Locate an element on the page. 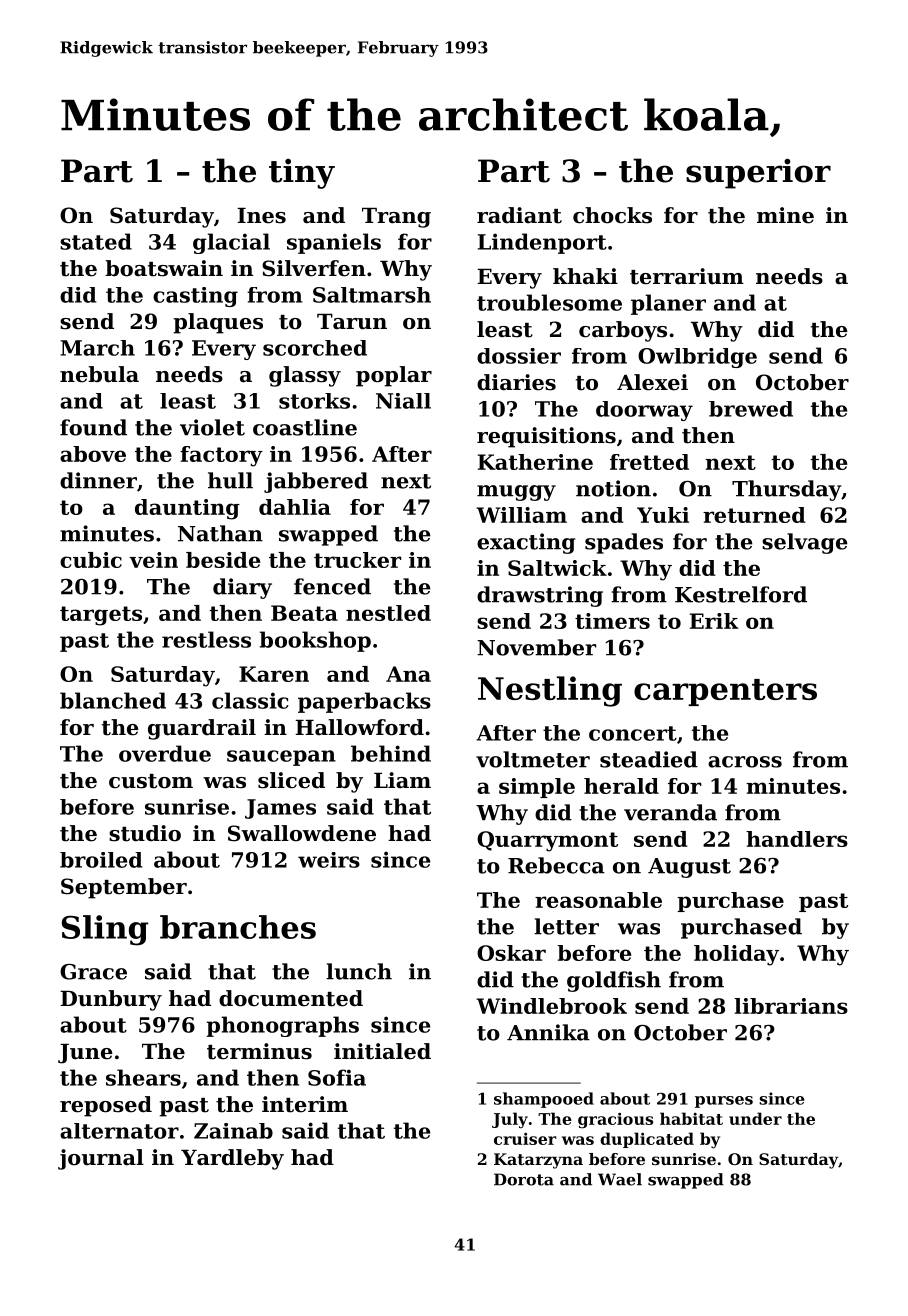  trucker is located at coordinates (357, 560).
